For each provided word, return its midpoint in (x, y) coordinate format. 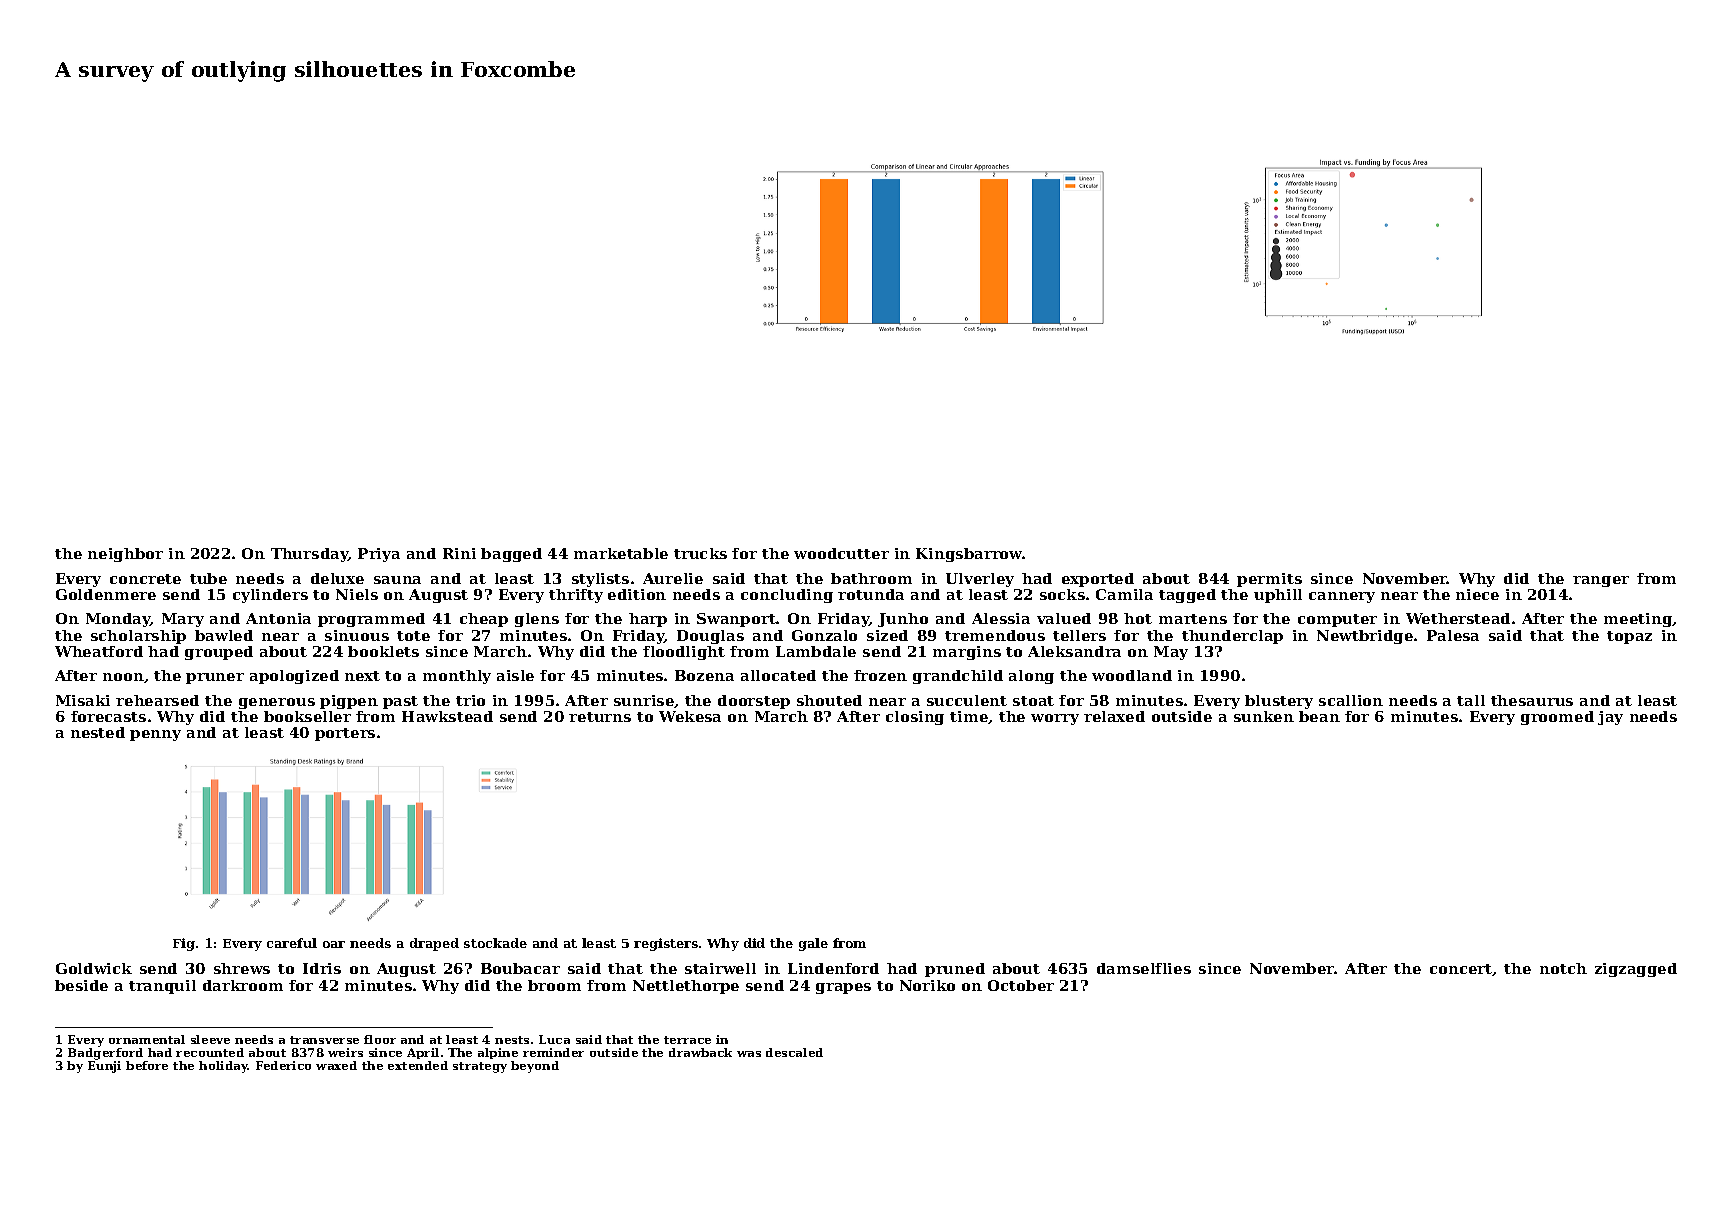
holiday (223, 1067)
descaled (794, 1052)
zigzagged (1636, 970)
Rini (459, 553)
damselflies (1144, 968)
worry (1055, 719)
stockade (495, 943)
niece (1477, 594)
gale (813, 944)
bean (1319, 716)
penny (155, 735)
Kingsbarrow (969, 555)
